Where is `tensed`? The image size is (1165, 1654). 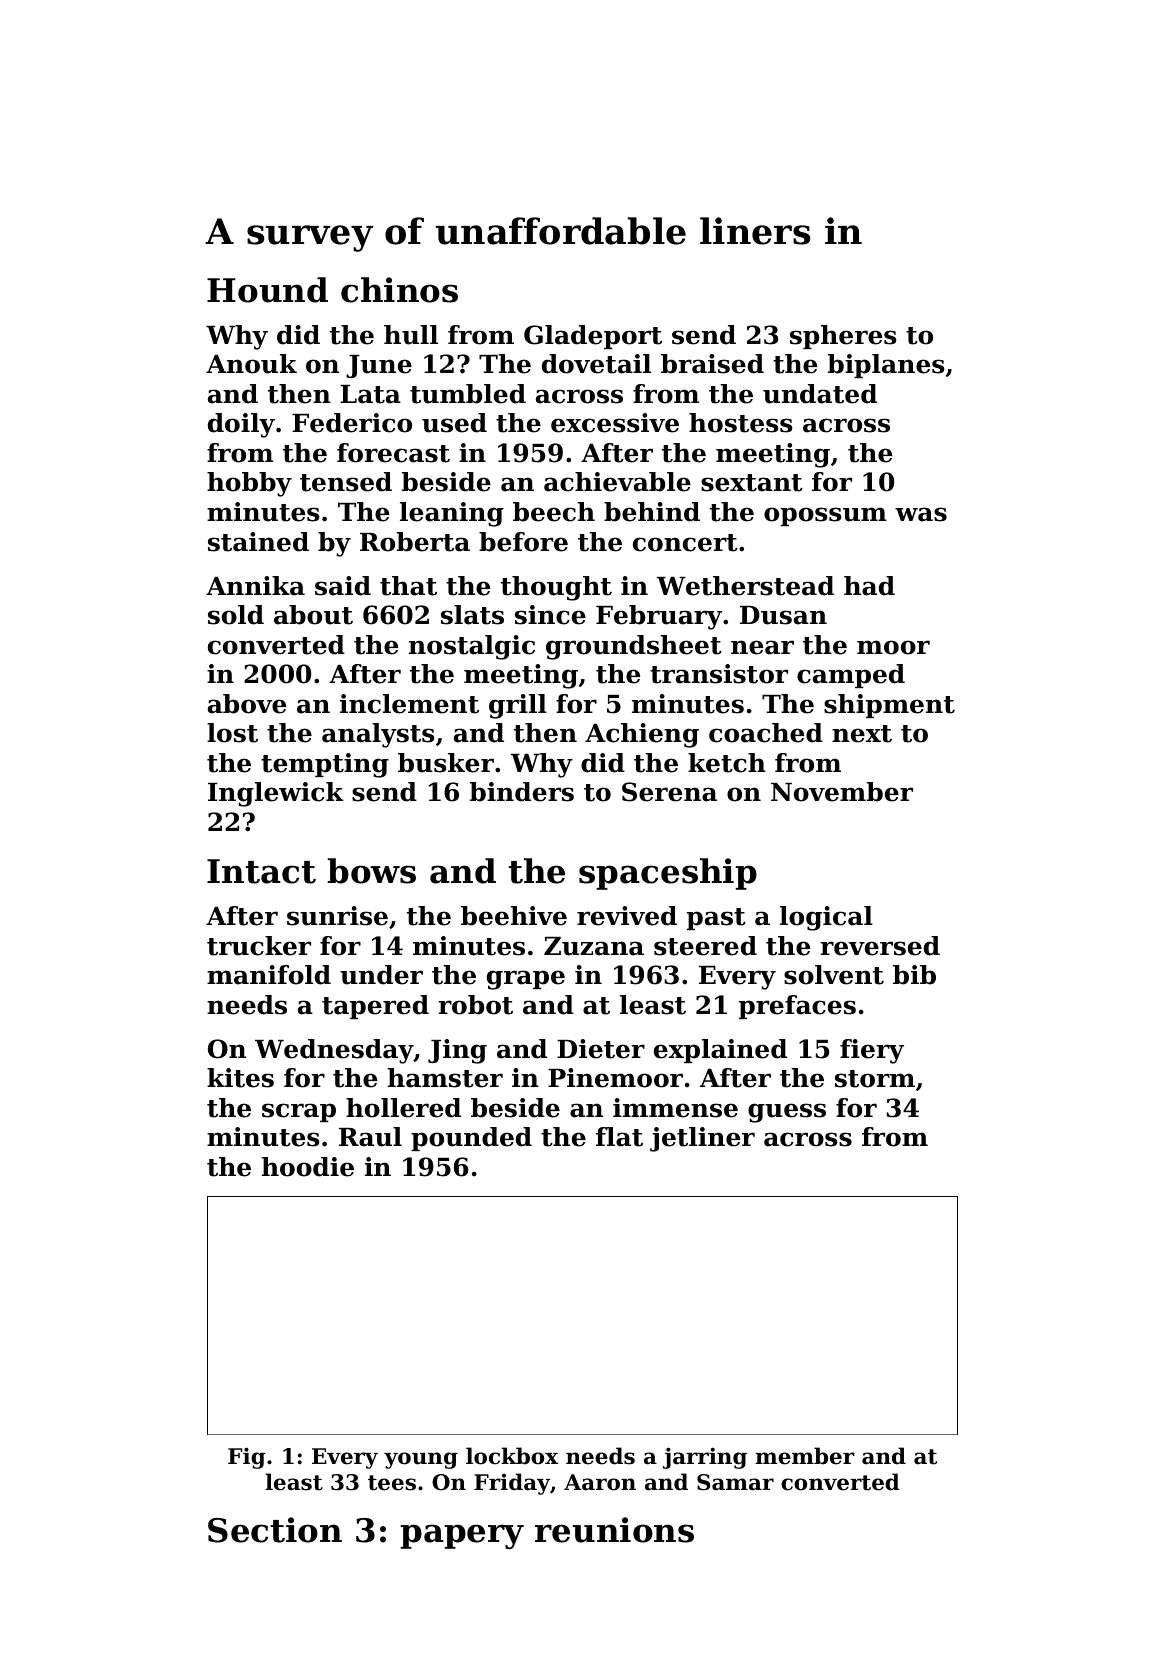 tensed is located at coordinates (346, 482).
